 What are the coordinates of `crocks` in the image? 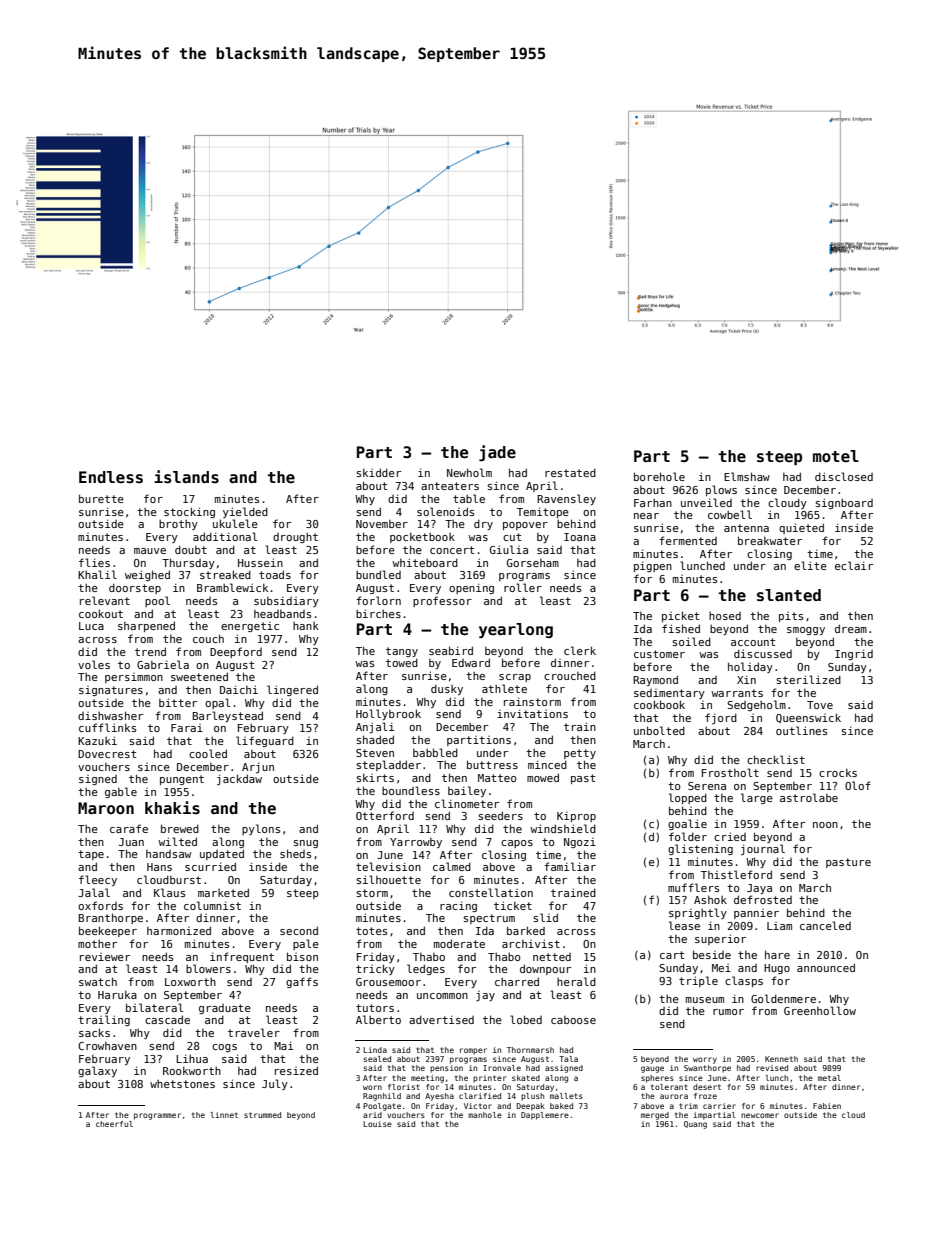 It's located at (838, 772).
